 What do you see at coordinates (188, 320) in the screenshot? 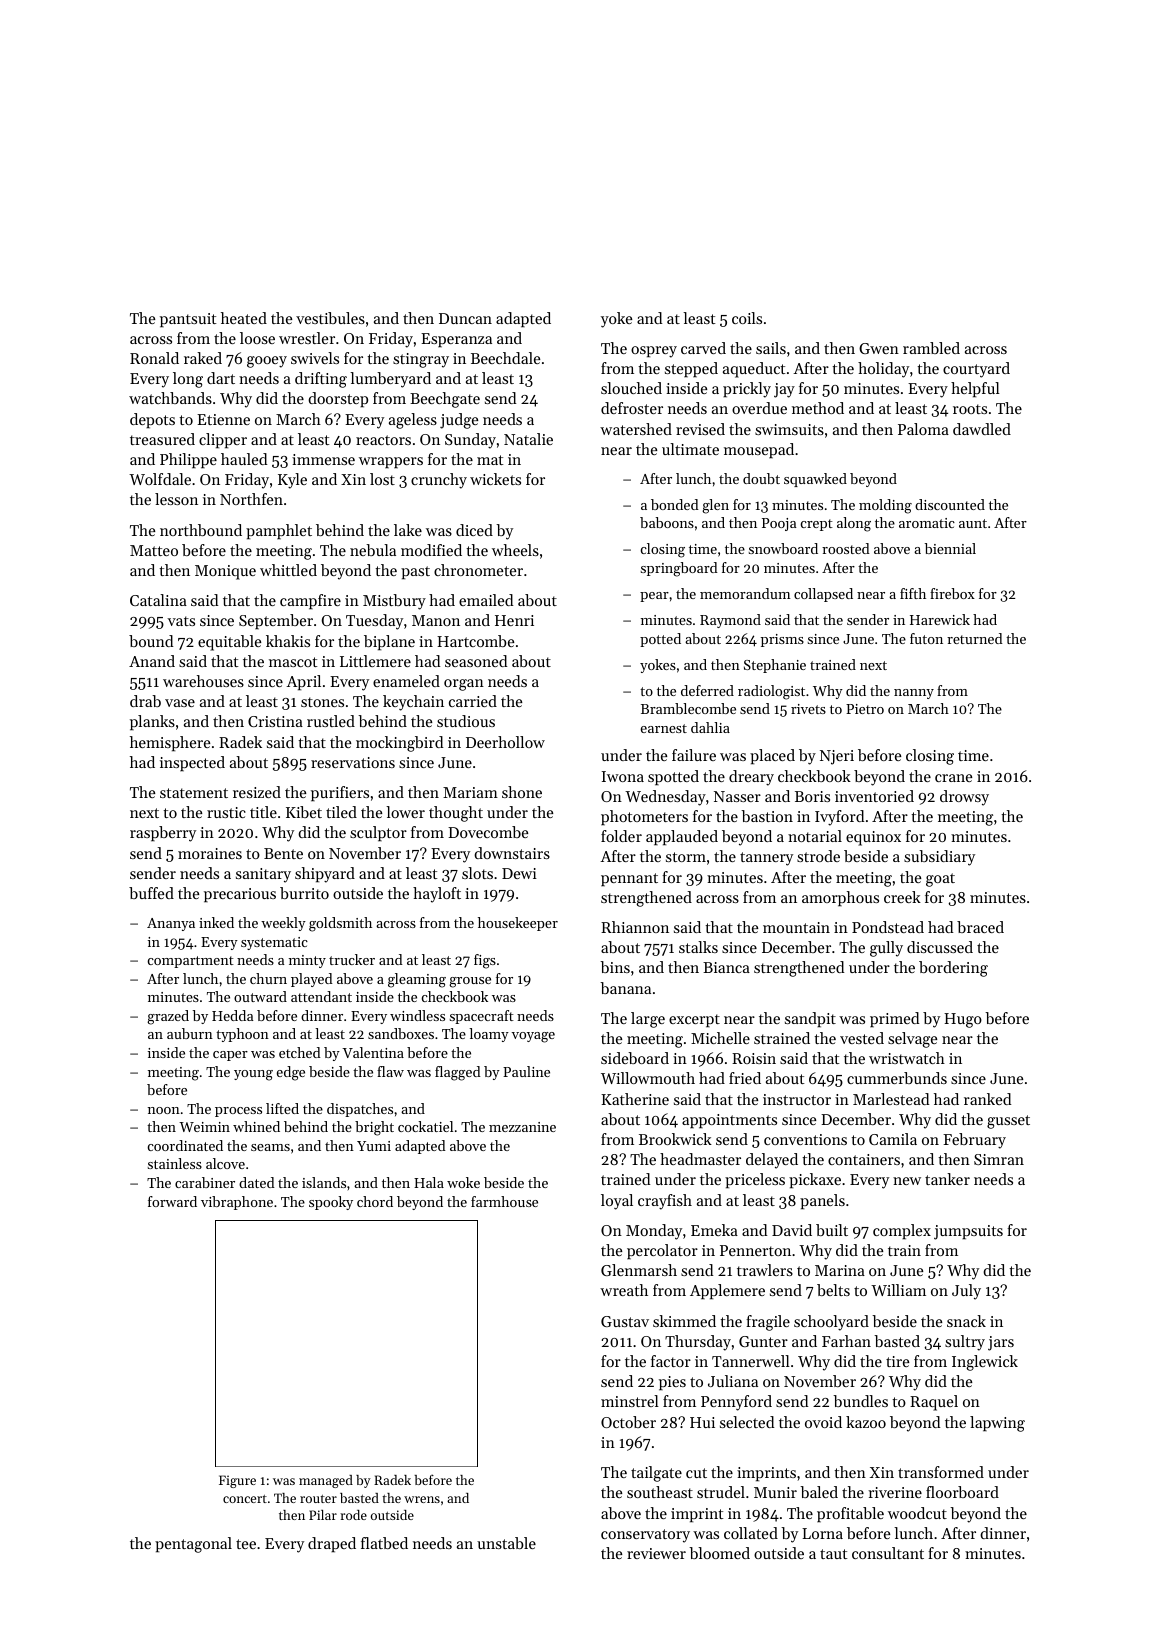
I see `pantsuit` at bounding box center [188, 320].
